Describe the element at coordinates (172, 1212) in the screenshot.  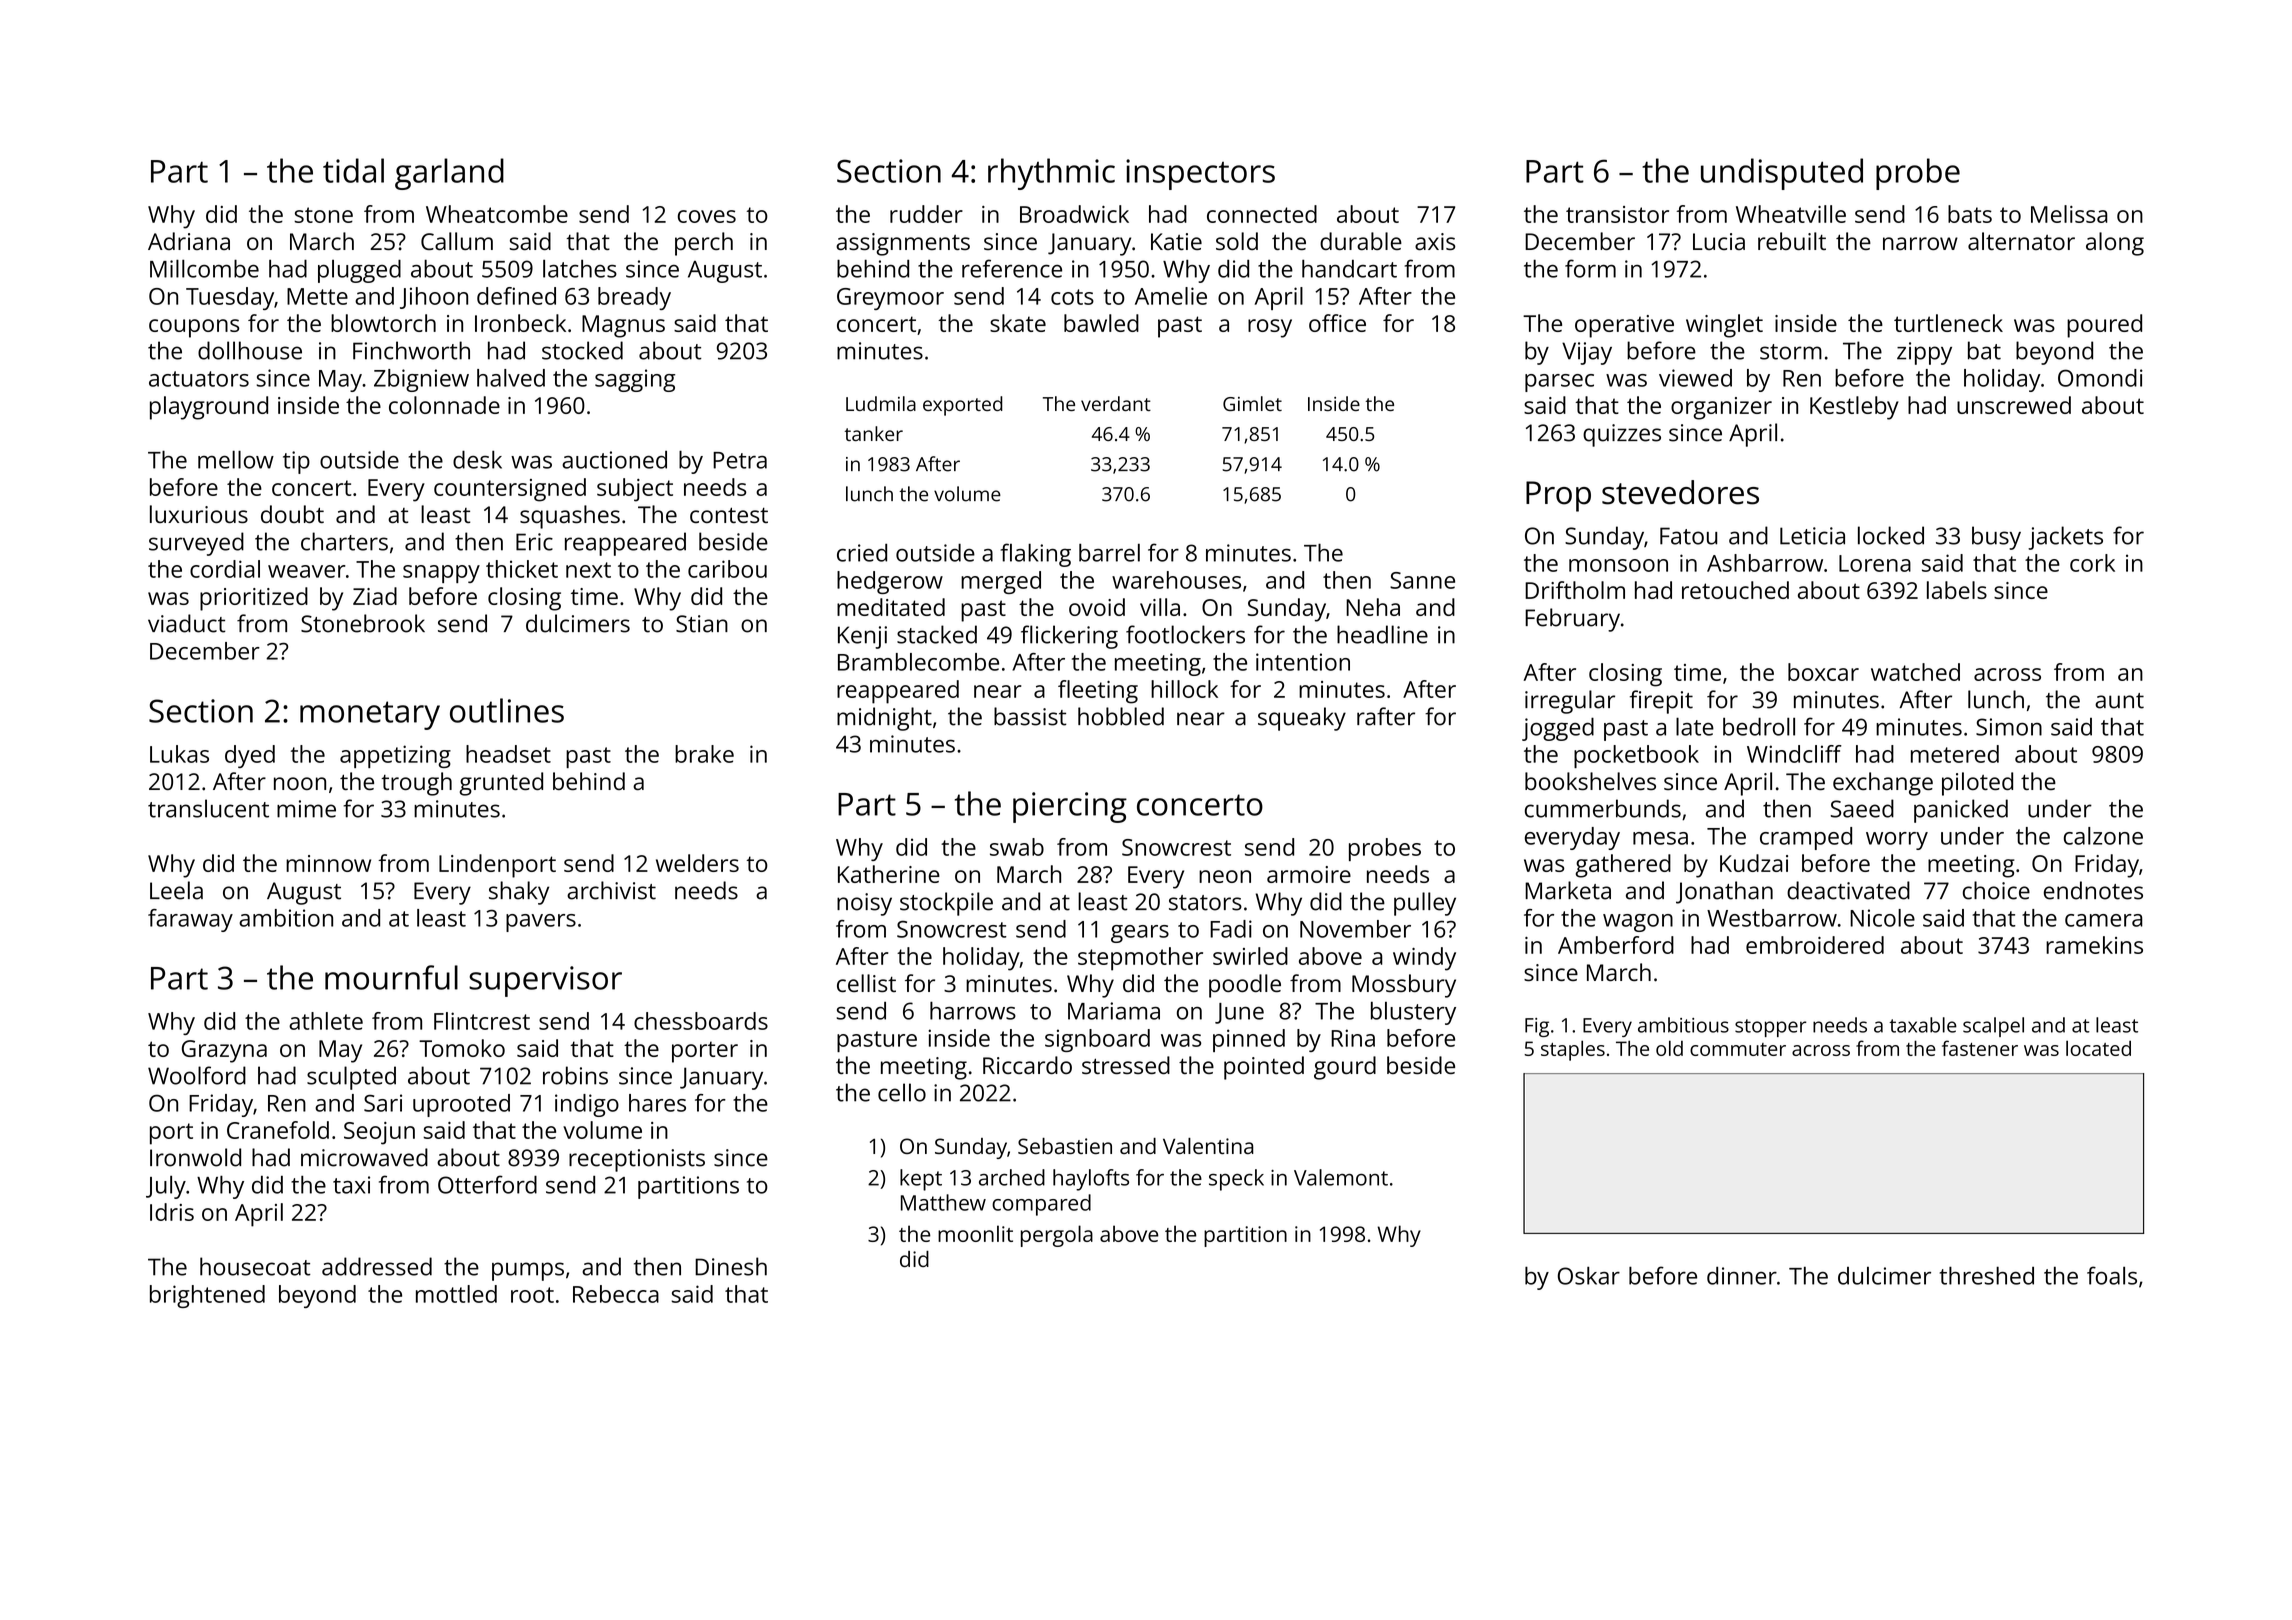
I see `Idris` at that location.
